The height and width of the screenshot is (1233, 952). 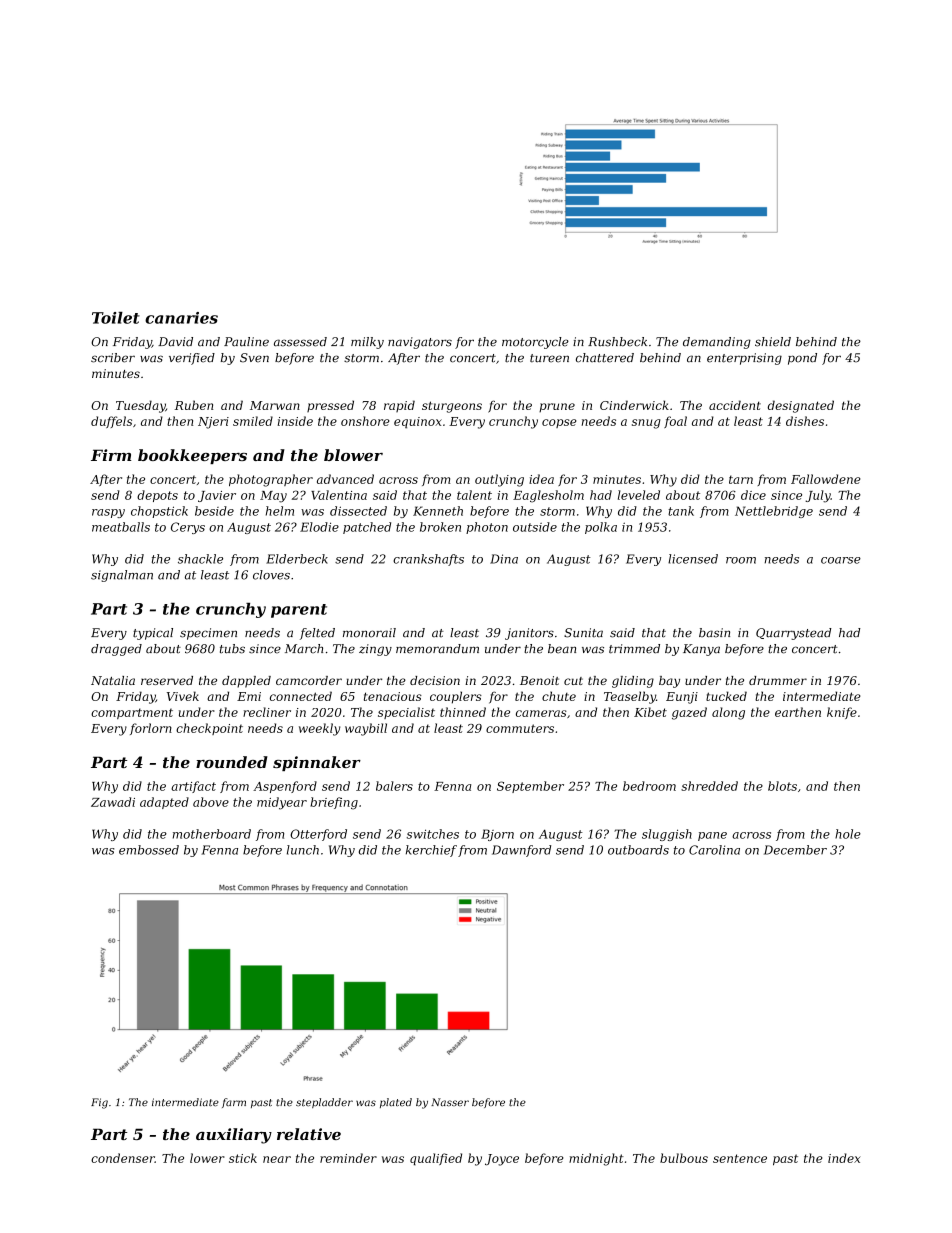 I want to click on embossed, so click(x=149, y=850).
